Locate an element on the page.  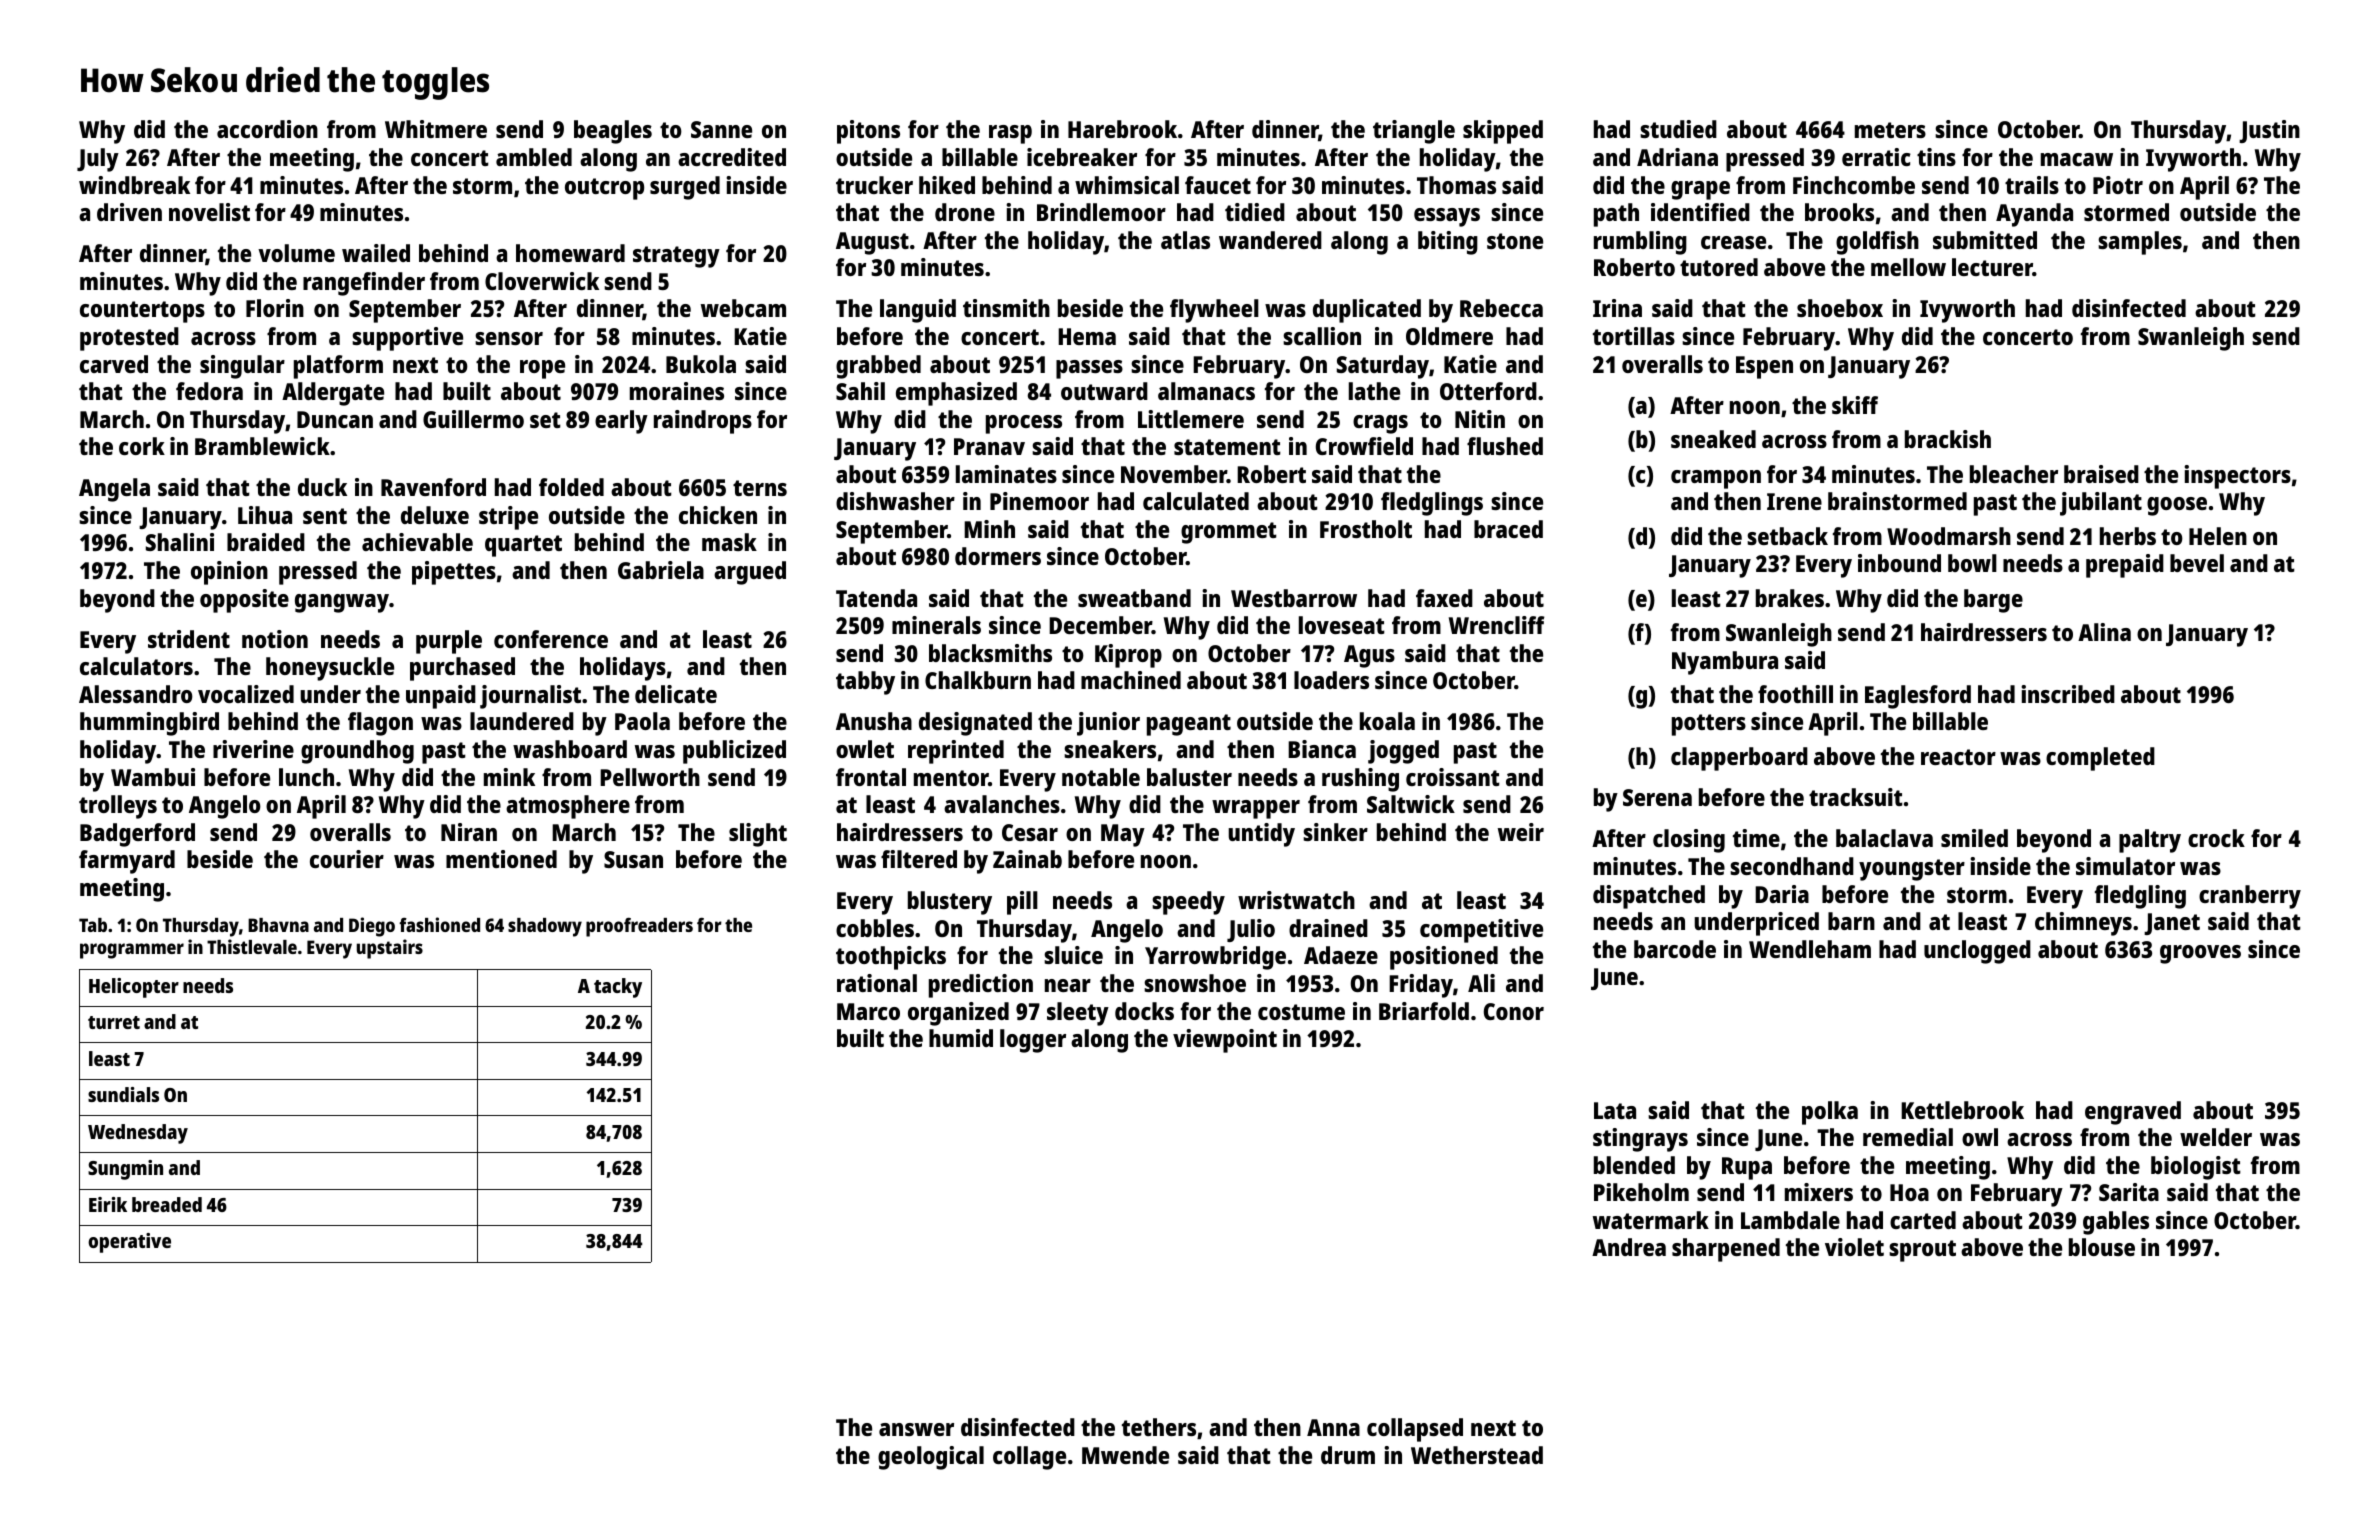
flywheel is located at coordinates (1214, 311).
